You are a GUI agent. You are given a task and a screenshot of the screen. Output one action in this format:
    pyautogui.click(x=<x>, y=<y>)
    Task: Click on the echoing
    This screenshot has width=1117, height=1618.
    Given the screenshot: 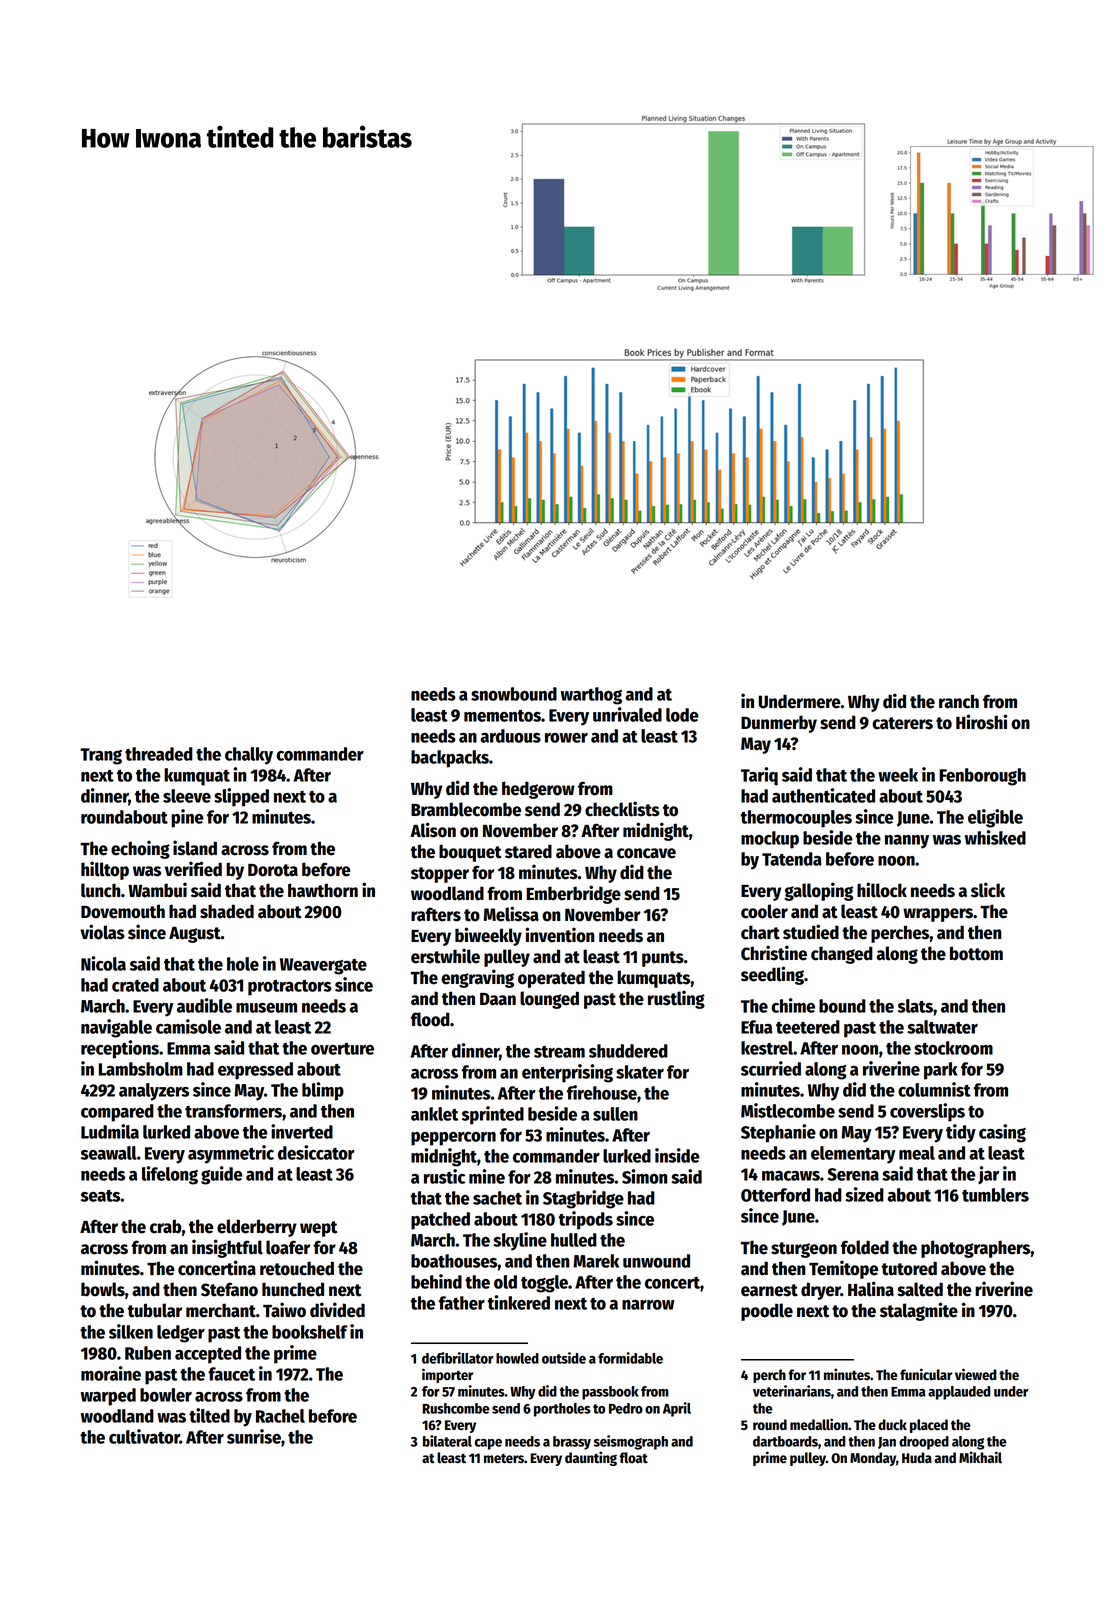 What is the action you would take?
    pyautogui.click(x=140, y=849)
